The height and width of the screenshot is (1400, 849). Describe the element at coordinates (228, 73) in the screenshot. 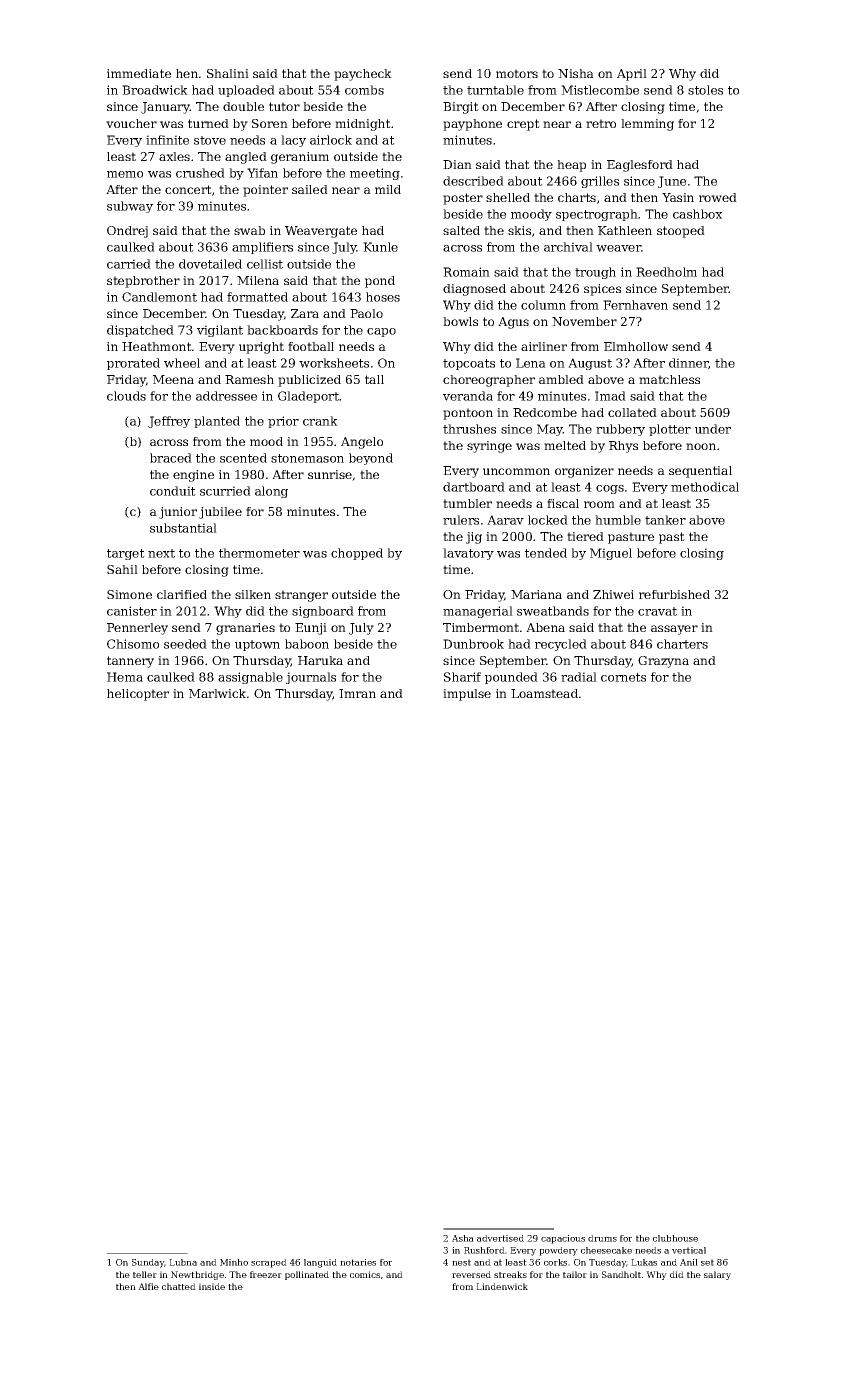

I see `Shalini` at that location.
